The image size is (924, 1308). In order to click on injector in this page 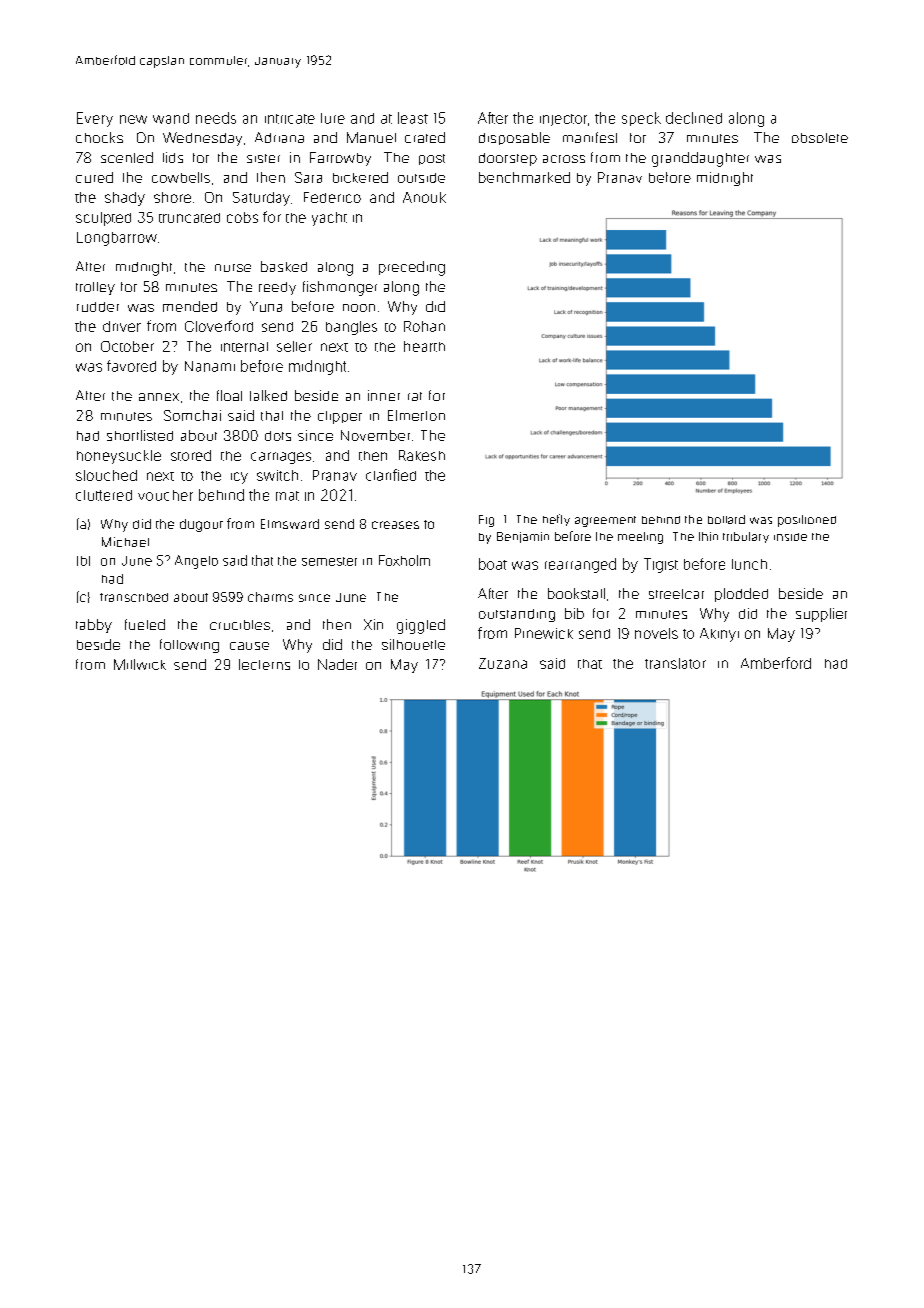, I will do `click(563, 120)`.
